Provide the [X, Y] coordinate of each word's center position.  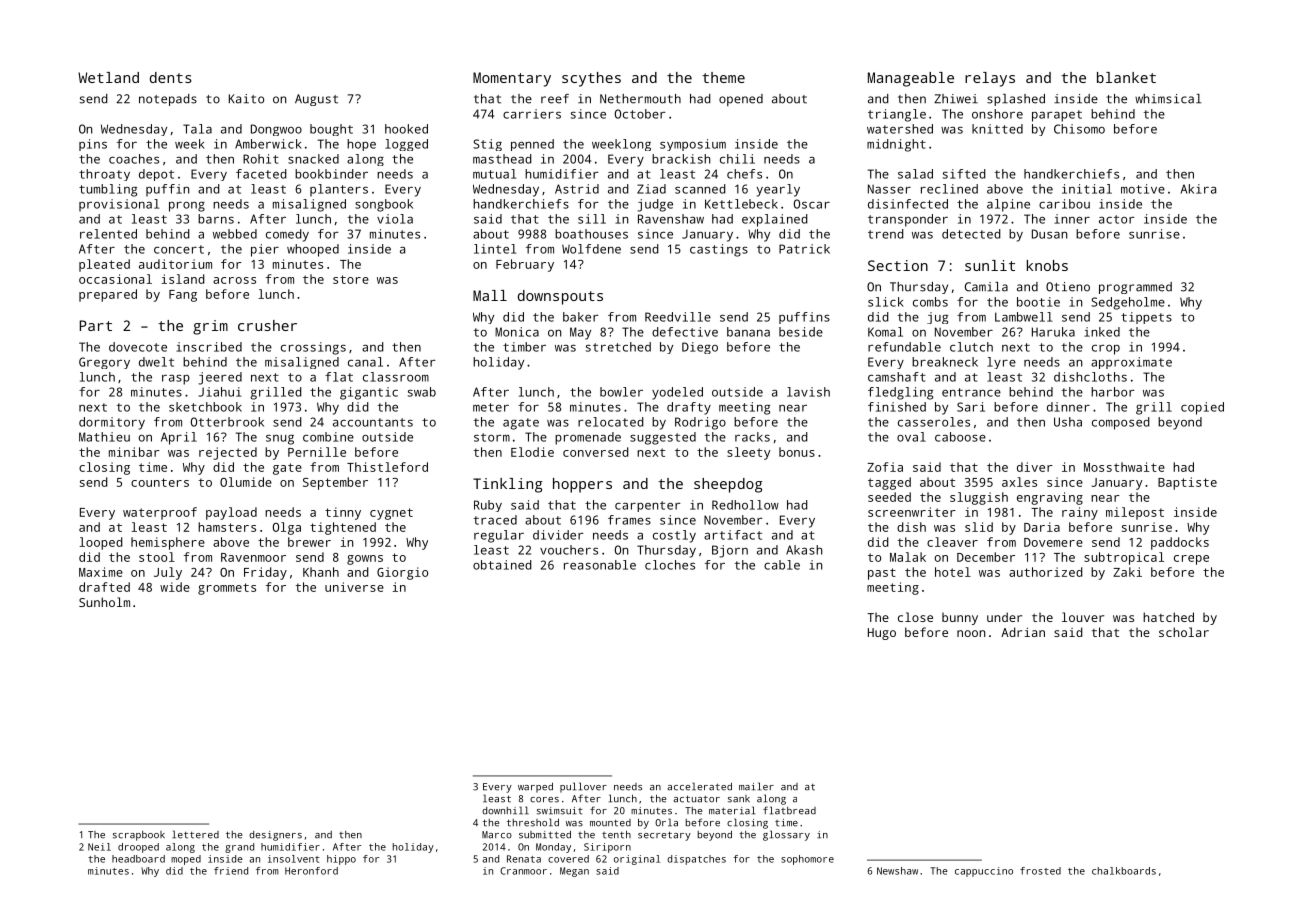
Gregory [104, 363]
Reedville [678, 317]
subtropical [1124, 558]
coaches [134, 159]
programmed [1135, 288]
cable [782, 565]
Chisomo [1079, 129]
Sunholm [104, 602]
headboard [138, 859]
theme [723, 77]
